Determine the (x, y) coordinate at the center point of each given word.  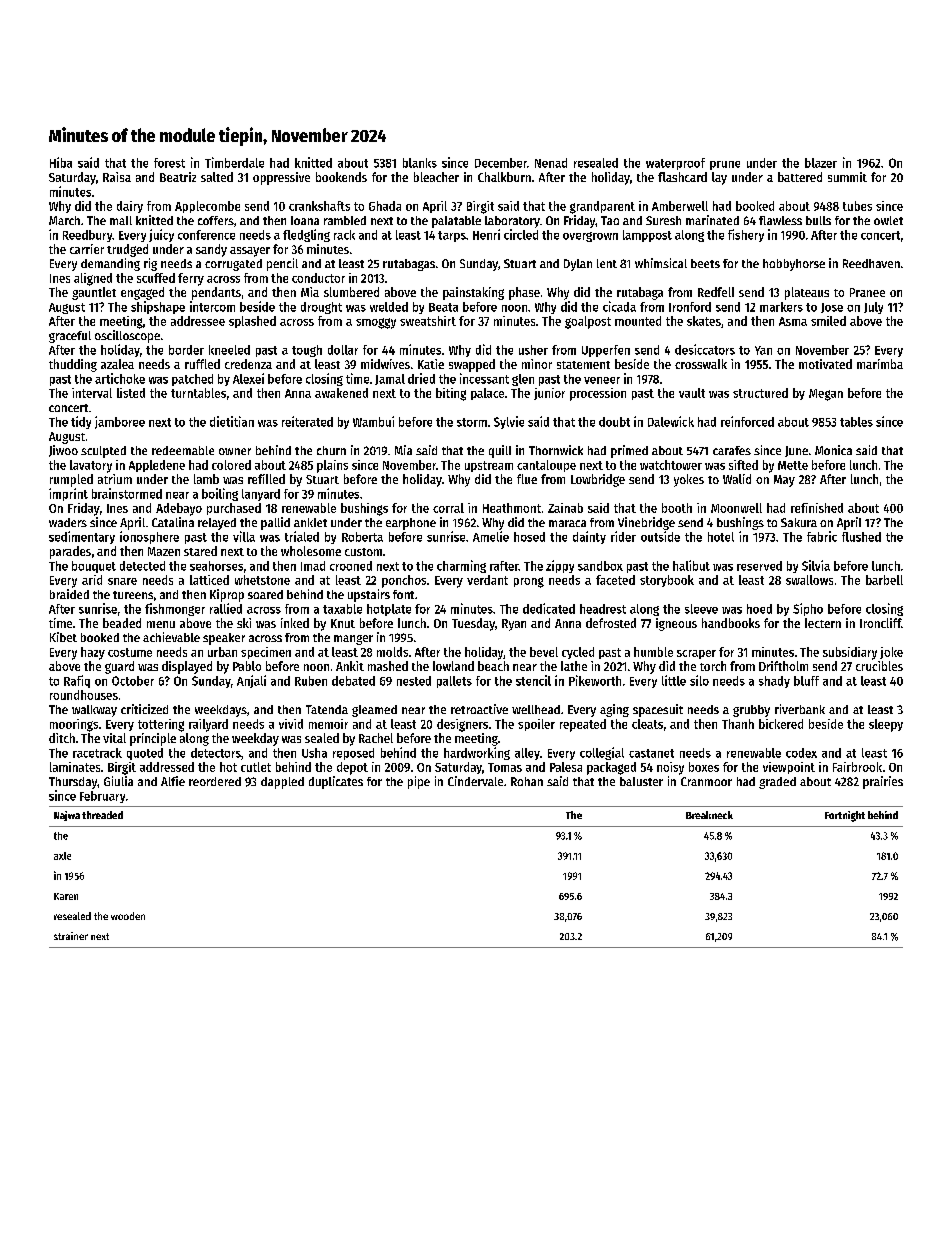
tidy (81, 422)
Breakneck (709, 815)
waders (68, 522)
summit (847, 177)
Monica (833, 450)
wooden (128, 916)
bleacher (436, 177)
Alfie (173, 781)
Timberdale (234, 162)
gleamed (374, 711)
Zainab (565, 508)
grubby (751, 711)
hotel (721, 537)
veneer (602, 380)
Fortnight (845, 816)
